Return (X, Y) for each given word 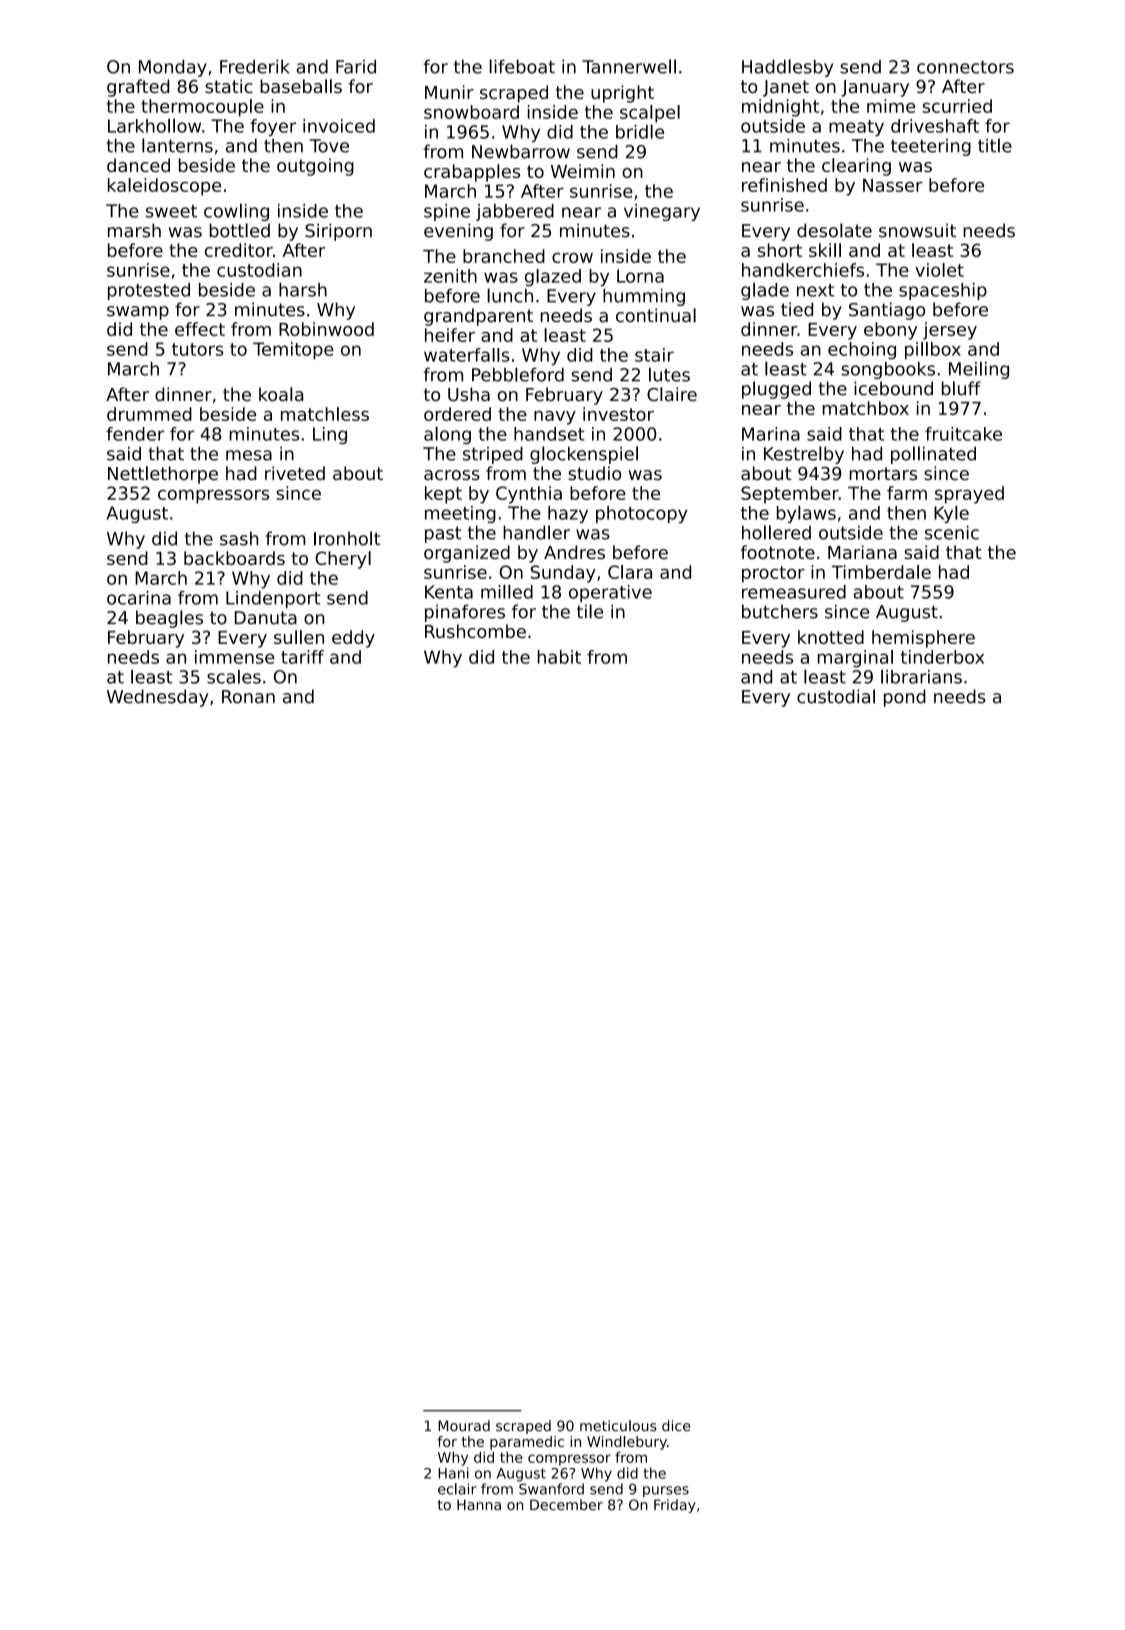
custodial (836, 696)
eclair (457, 1489)
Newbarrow (521, 151)
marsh (134, 230)
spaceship (943, 291)
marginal (855, 659)
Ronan (248, 697)
